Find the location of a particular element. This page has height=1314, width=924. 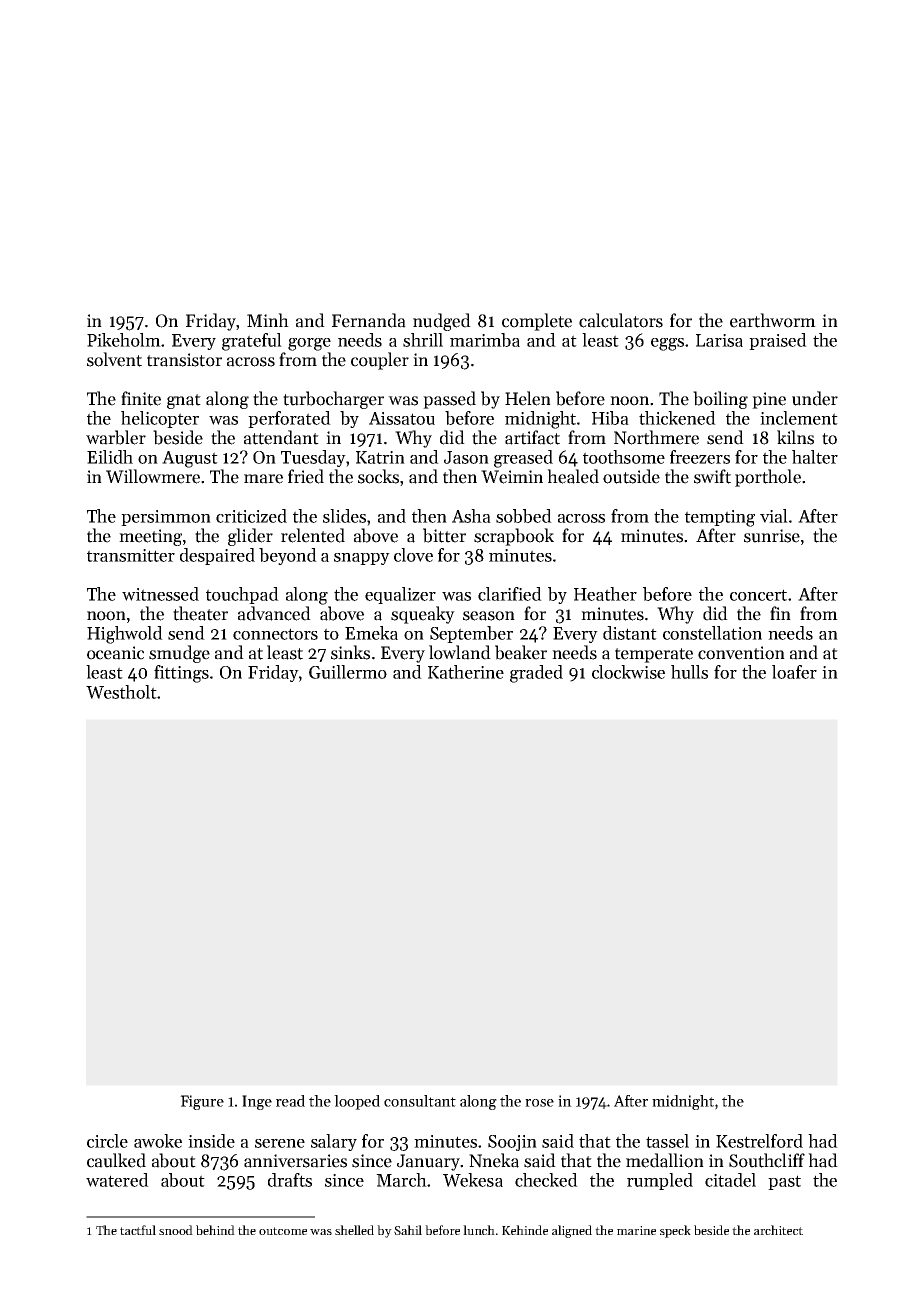

tassel is located at coordinates (667, 1141).
